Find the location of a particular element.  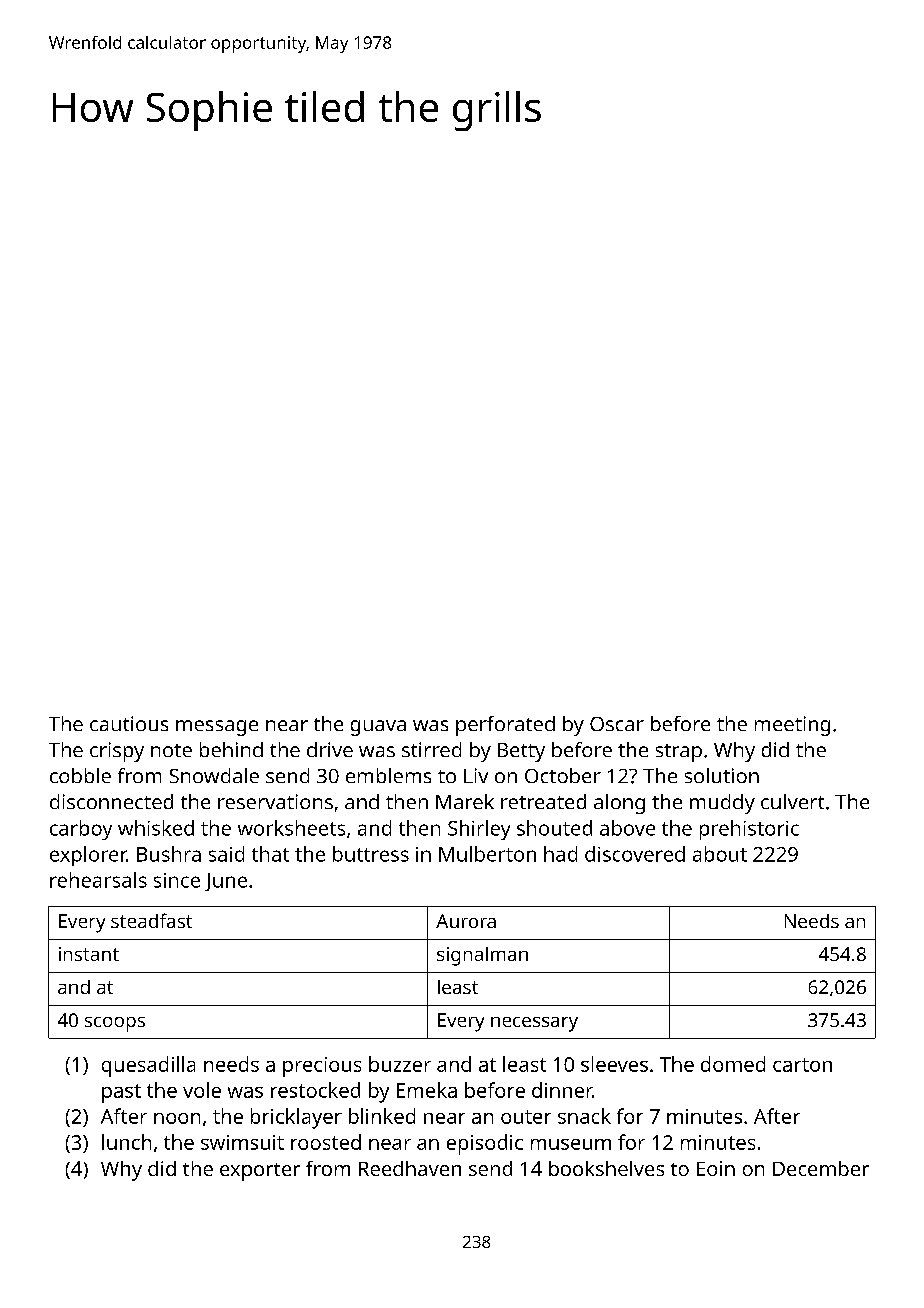

about is located at coordinates (720, 854).
